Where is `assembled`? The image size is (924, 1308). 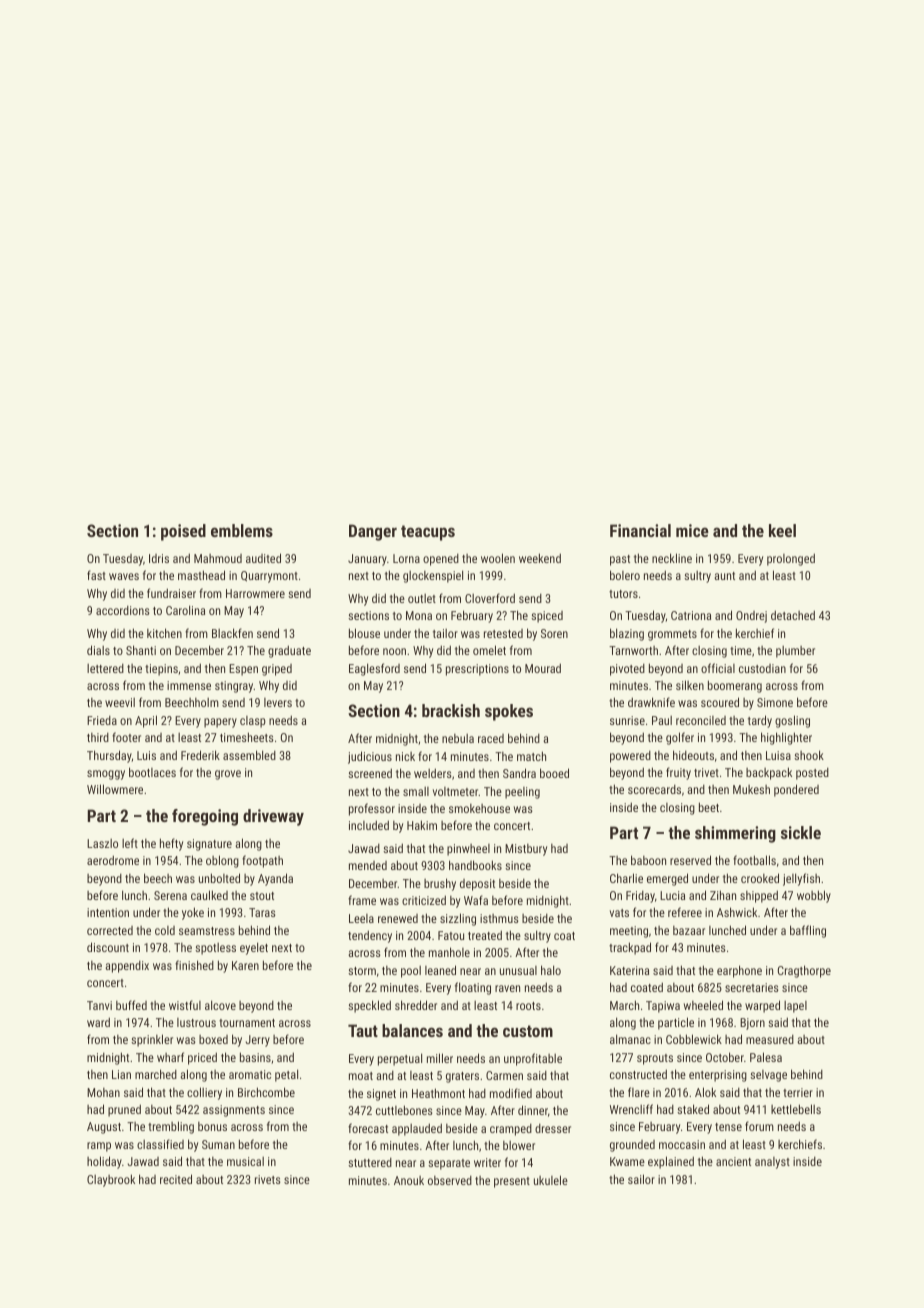
assembled is located at coordinates (249, 755).
